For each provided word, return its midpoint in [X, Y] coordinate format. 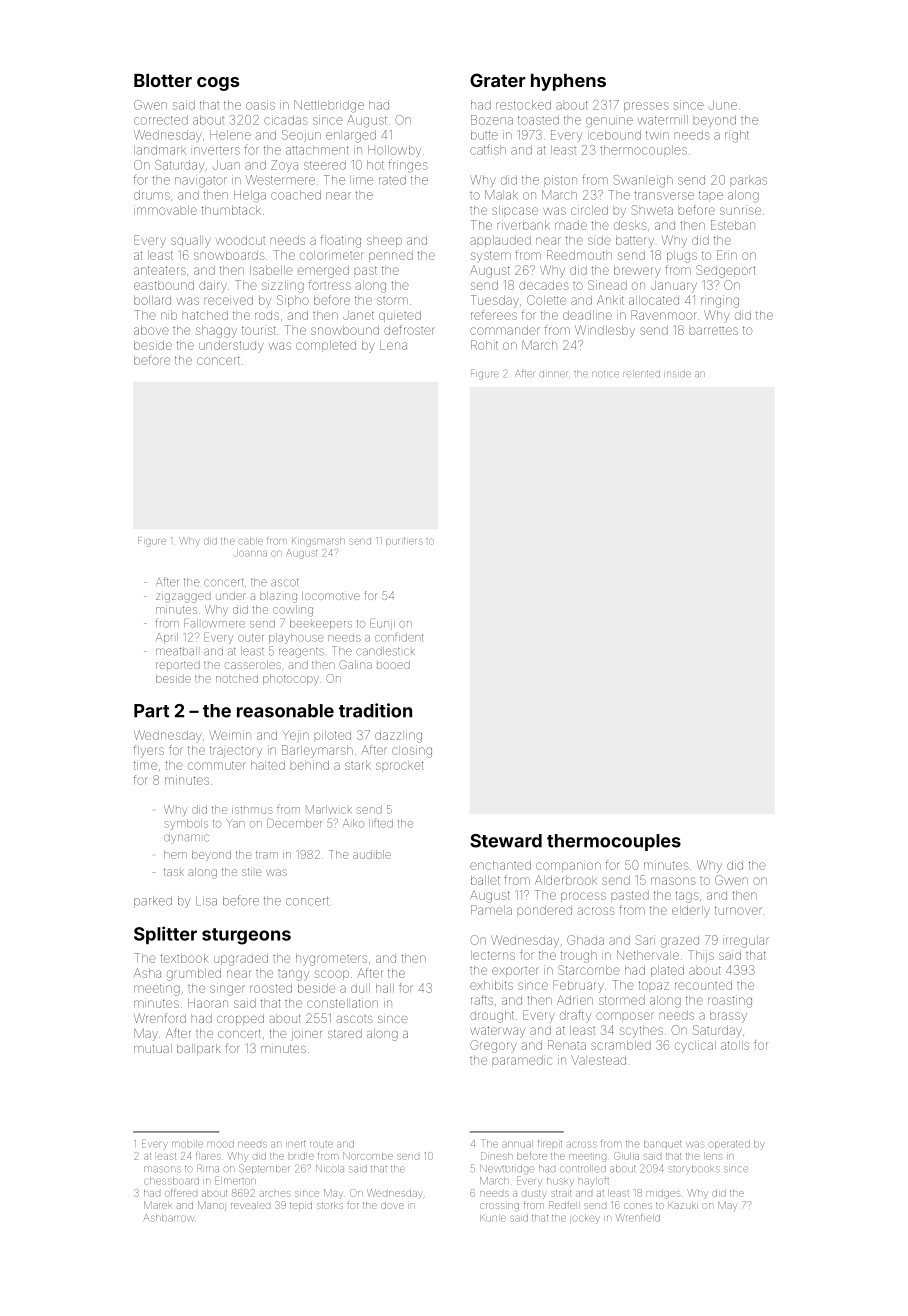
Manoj [212, 1206]
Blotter [163, 80]
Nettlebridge [329, 106]
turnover [738, 910]
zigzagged [183, 597]
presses [646, 107]
